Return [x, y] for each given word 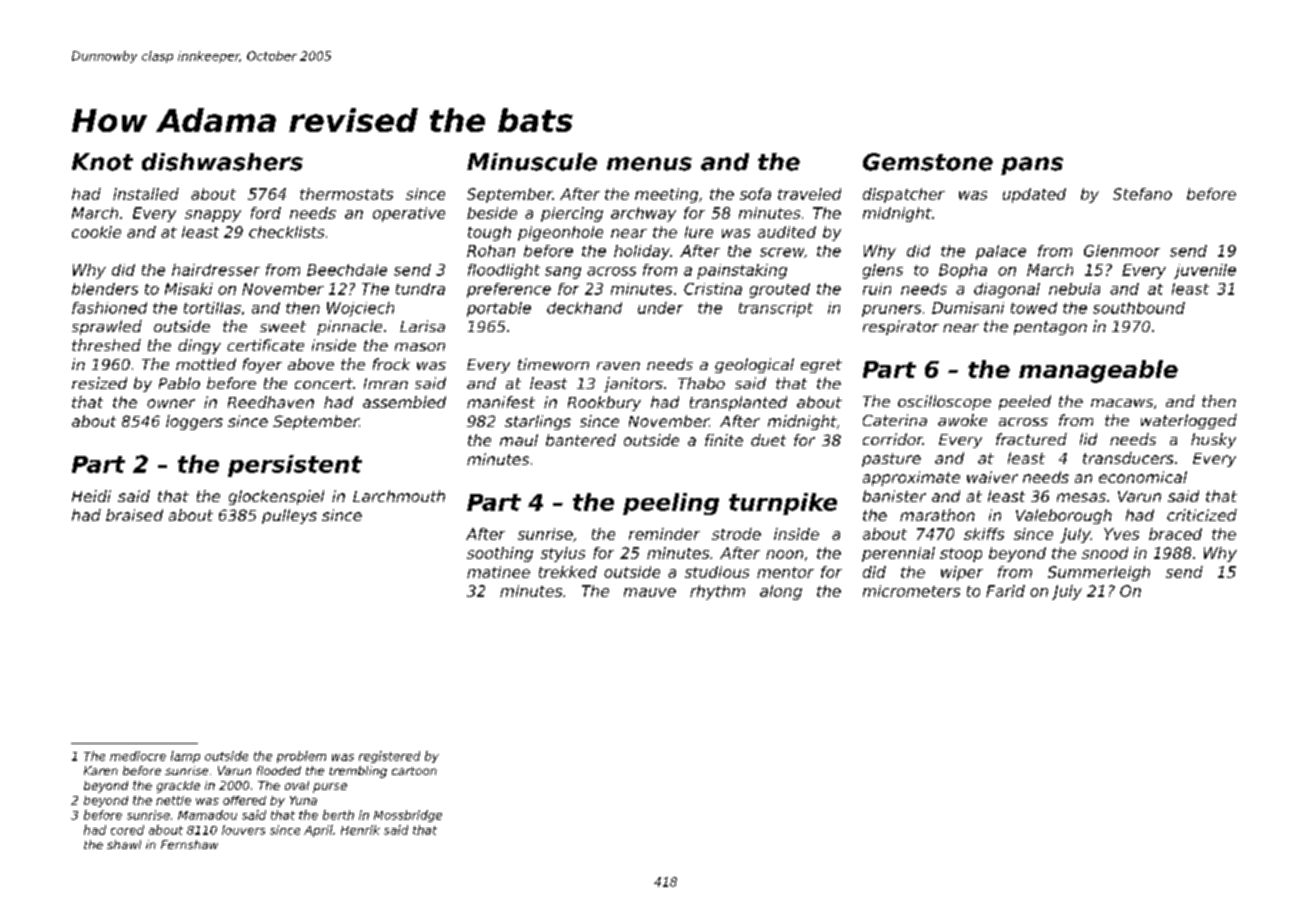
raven [618, 366]
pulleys [289, 516]
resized [99, 383]
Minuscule [532, 162]
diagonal [1007, 290]
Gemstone [928, 162]
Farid [1005, 591]
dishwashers [222, 162]
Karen [101, 770]
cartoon [414, 771]
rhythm [717, 592]
